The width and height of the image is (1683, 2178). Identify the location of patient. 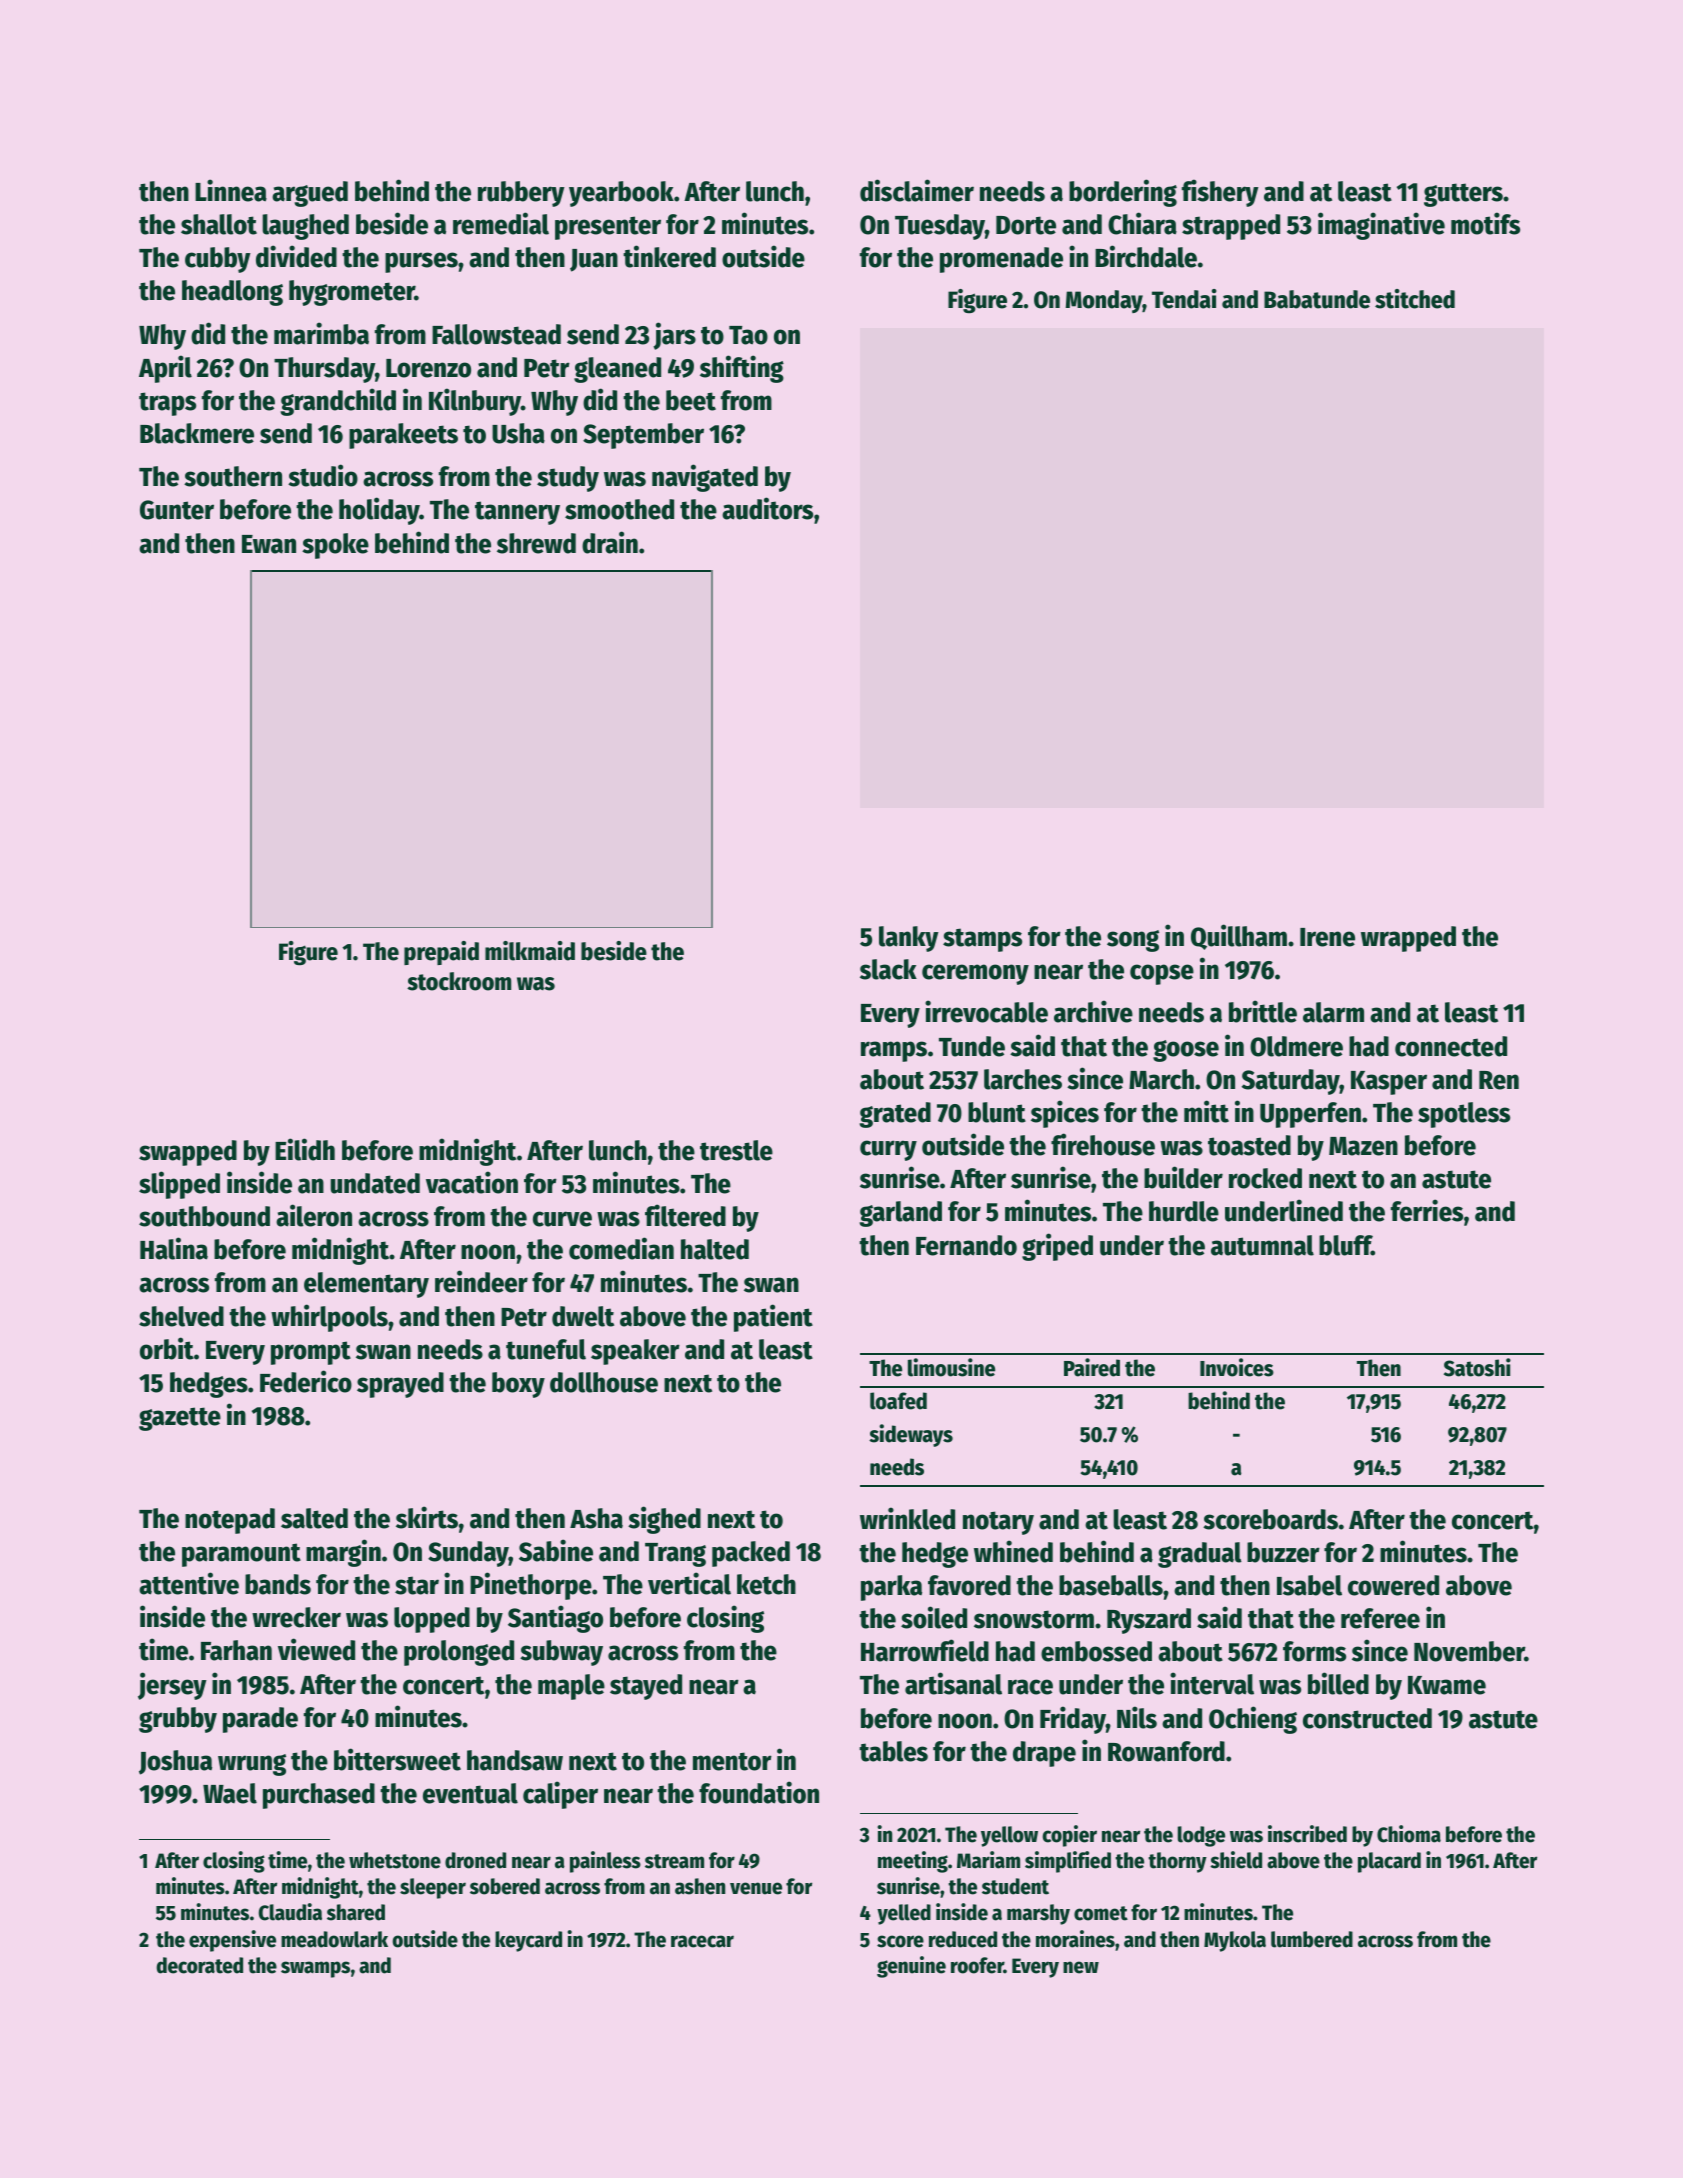
(773, 1318).
